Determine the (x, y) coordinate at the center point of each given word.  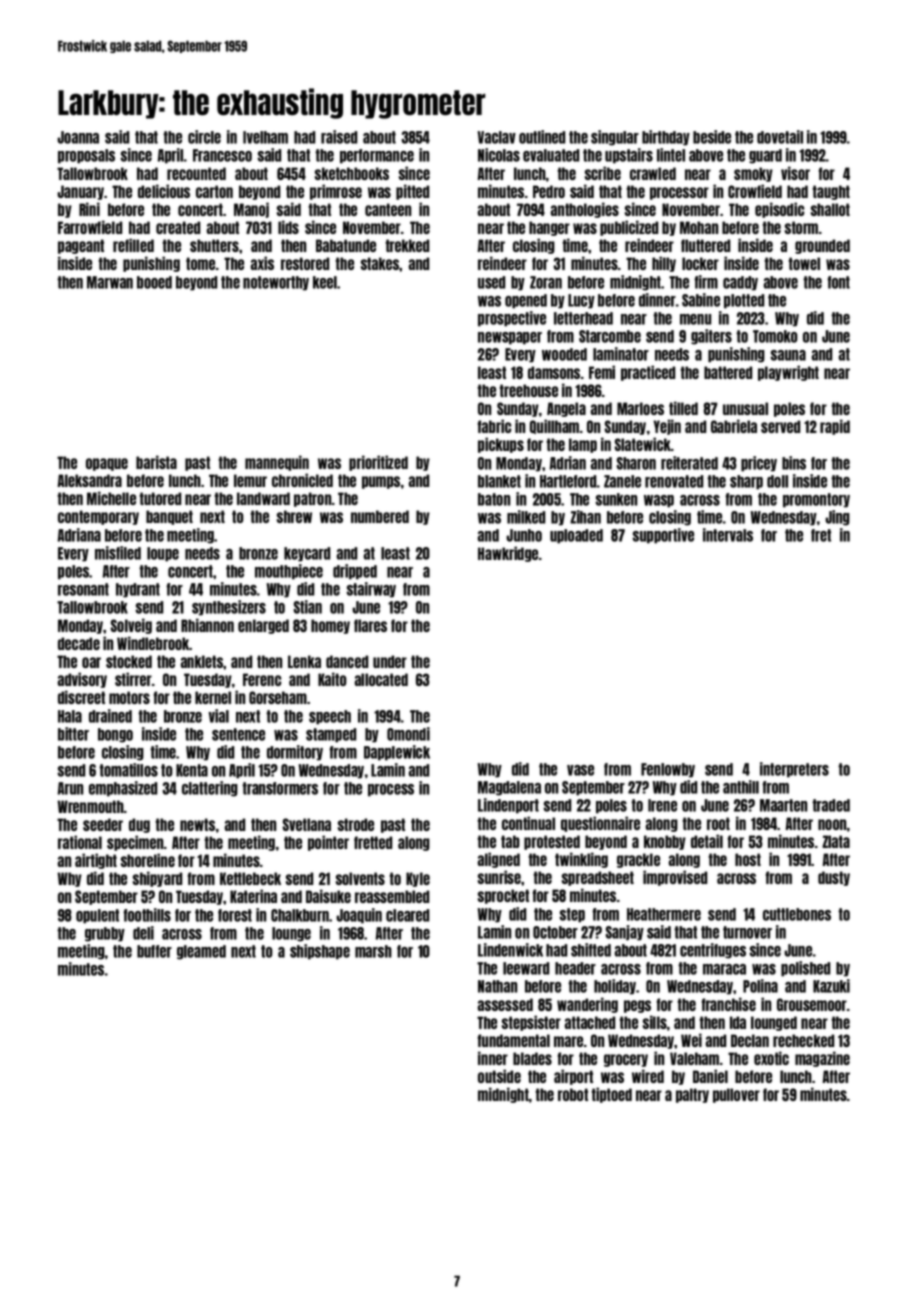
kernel (213, 697)
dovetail (780, 137)
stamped (331, 735)
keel (325, 282)
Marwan (110, 282)
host (748, 859)
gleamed (201, 952)
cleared (407, 915)
